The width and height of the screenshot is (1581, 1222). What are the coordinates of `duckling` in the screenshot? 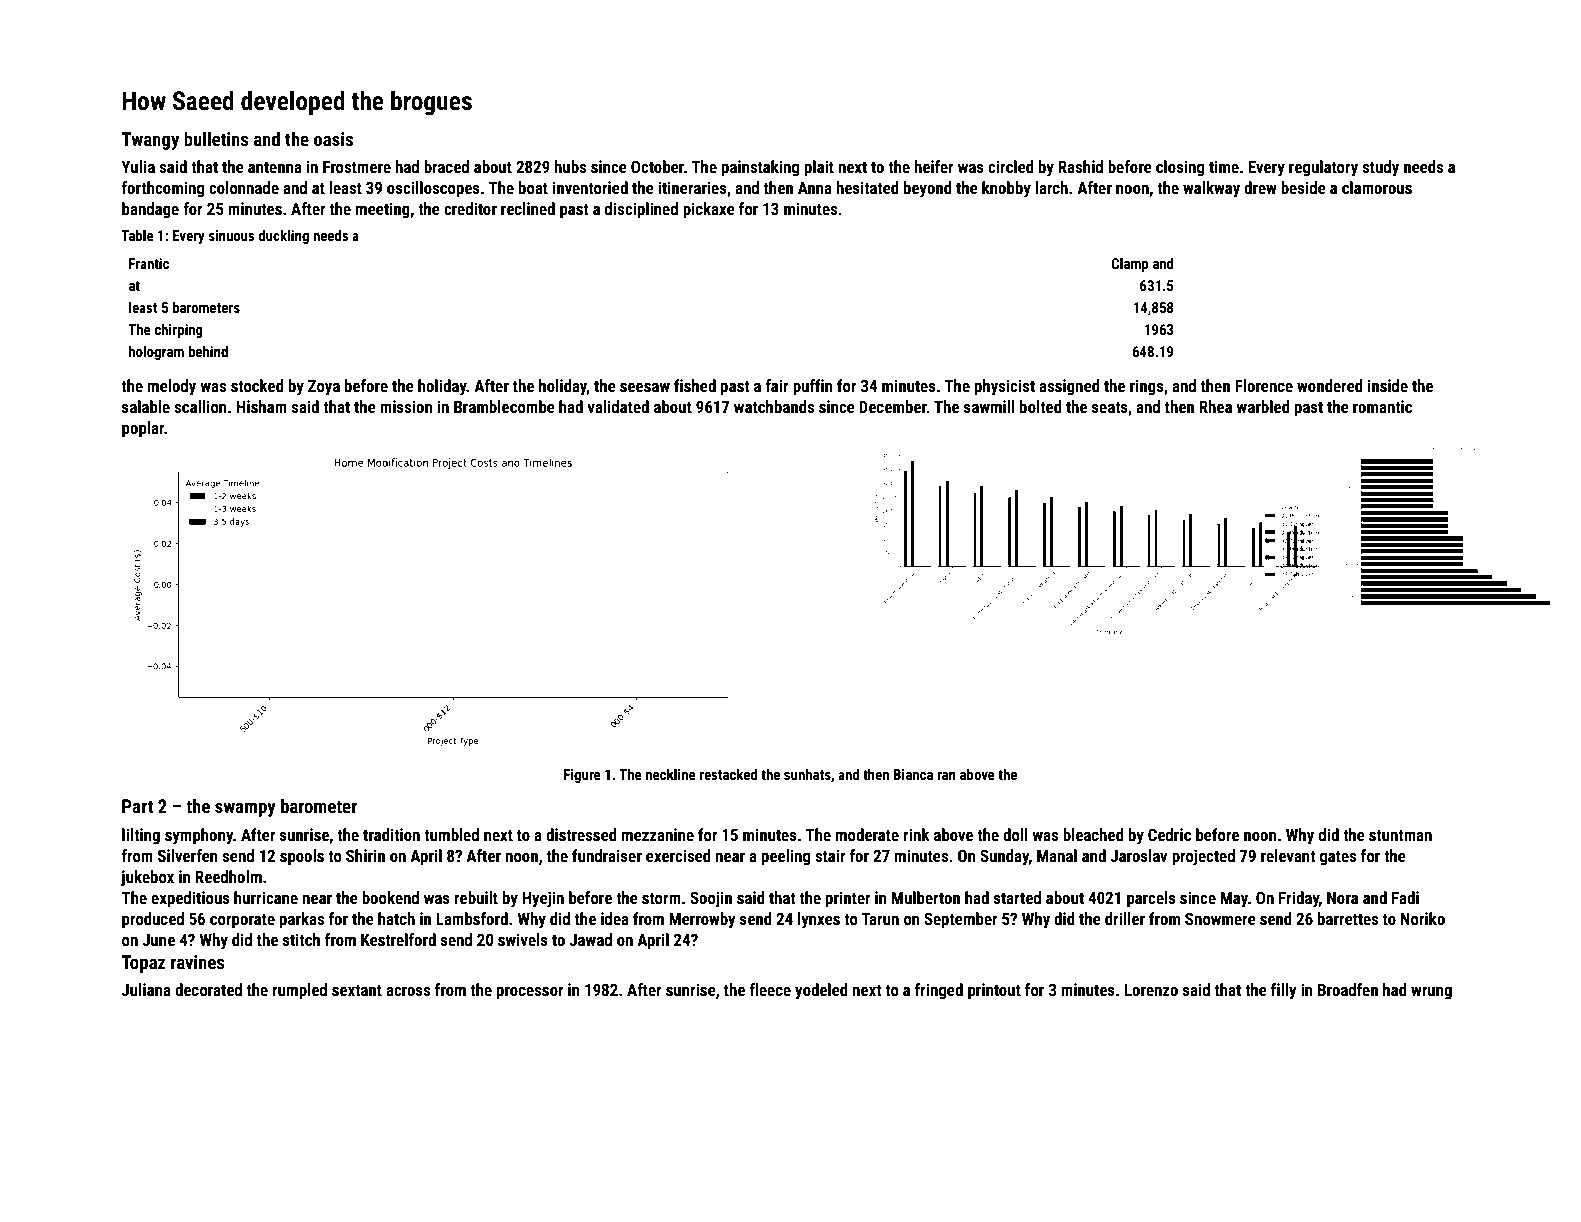 It's located at (283, 237).
